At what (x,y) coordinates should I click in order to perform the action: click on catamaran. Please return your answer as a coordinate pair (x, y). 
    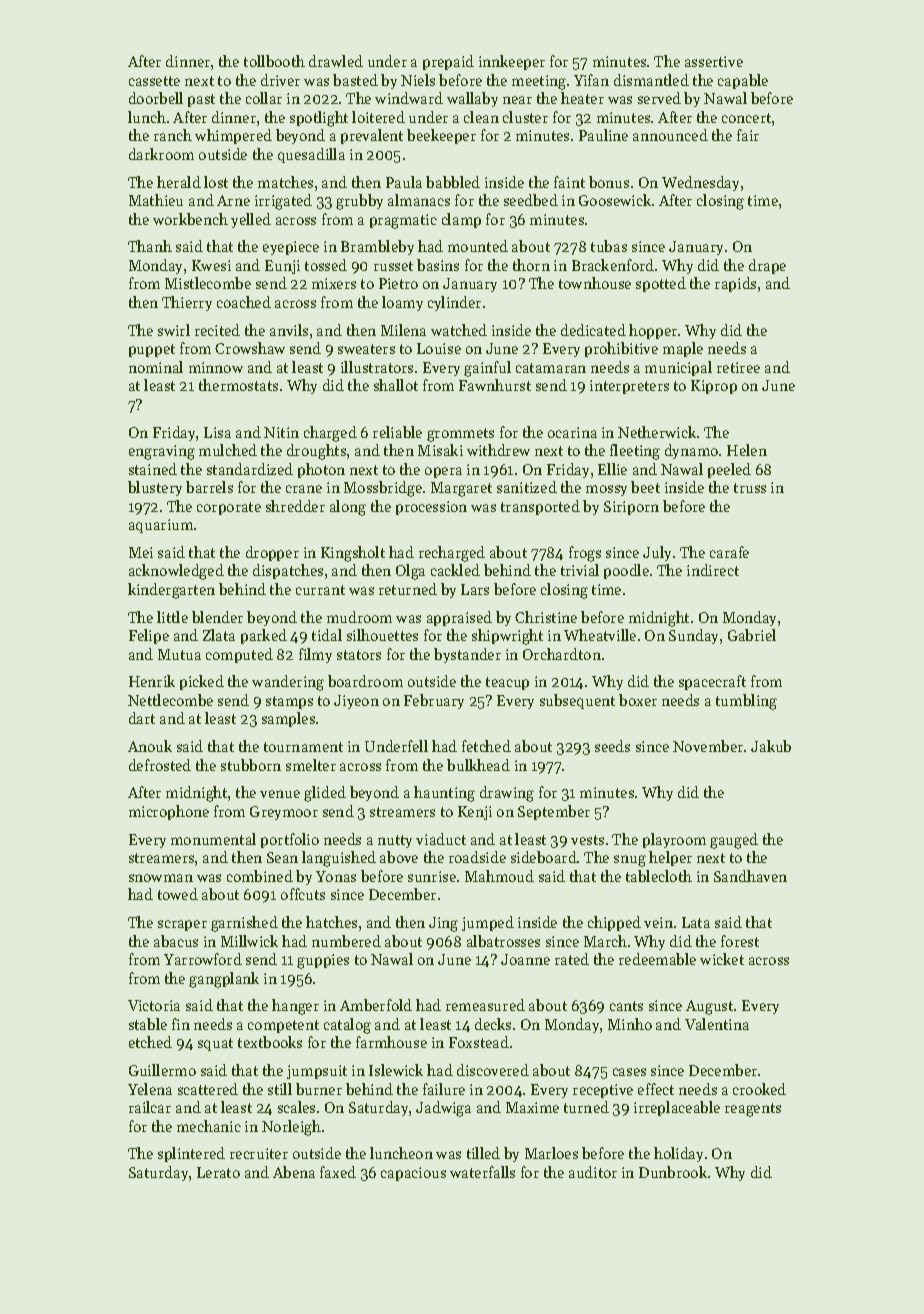
    Looking at the image, I should click on (551, 368).
